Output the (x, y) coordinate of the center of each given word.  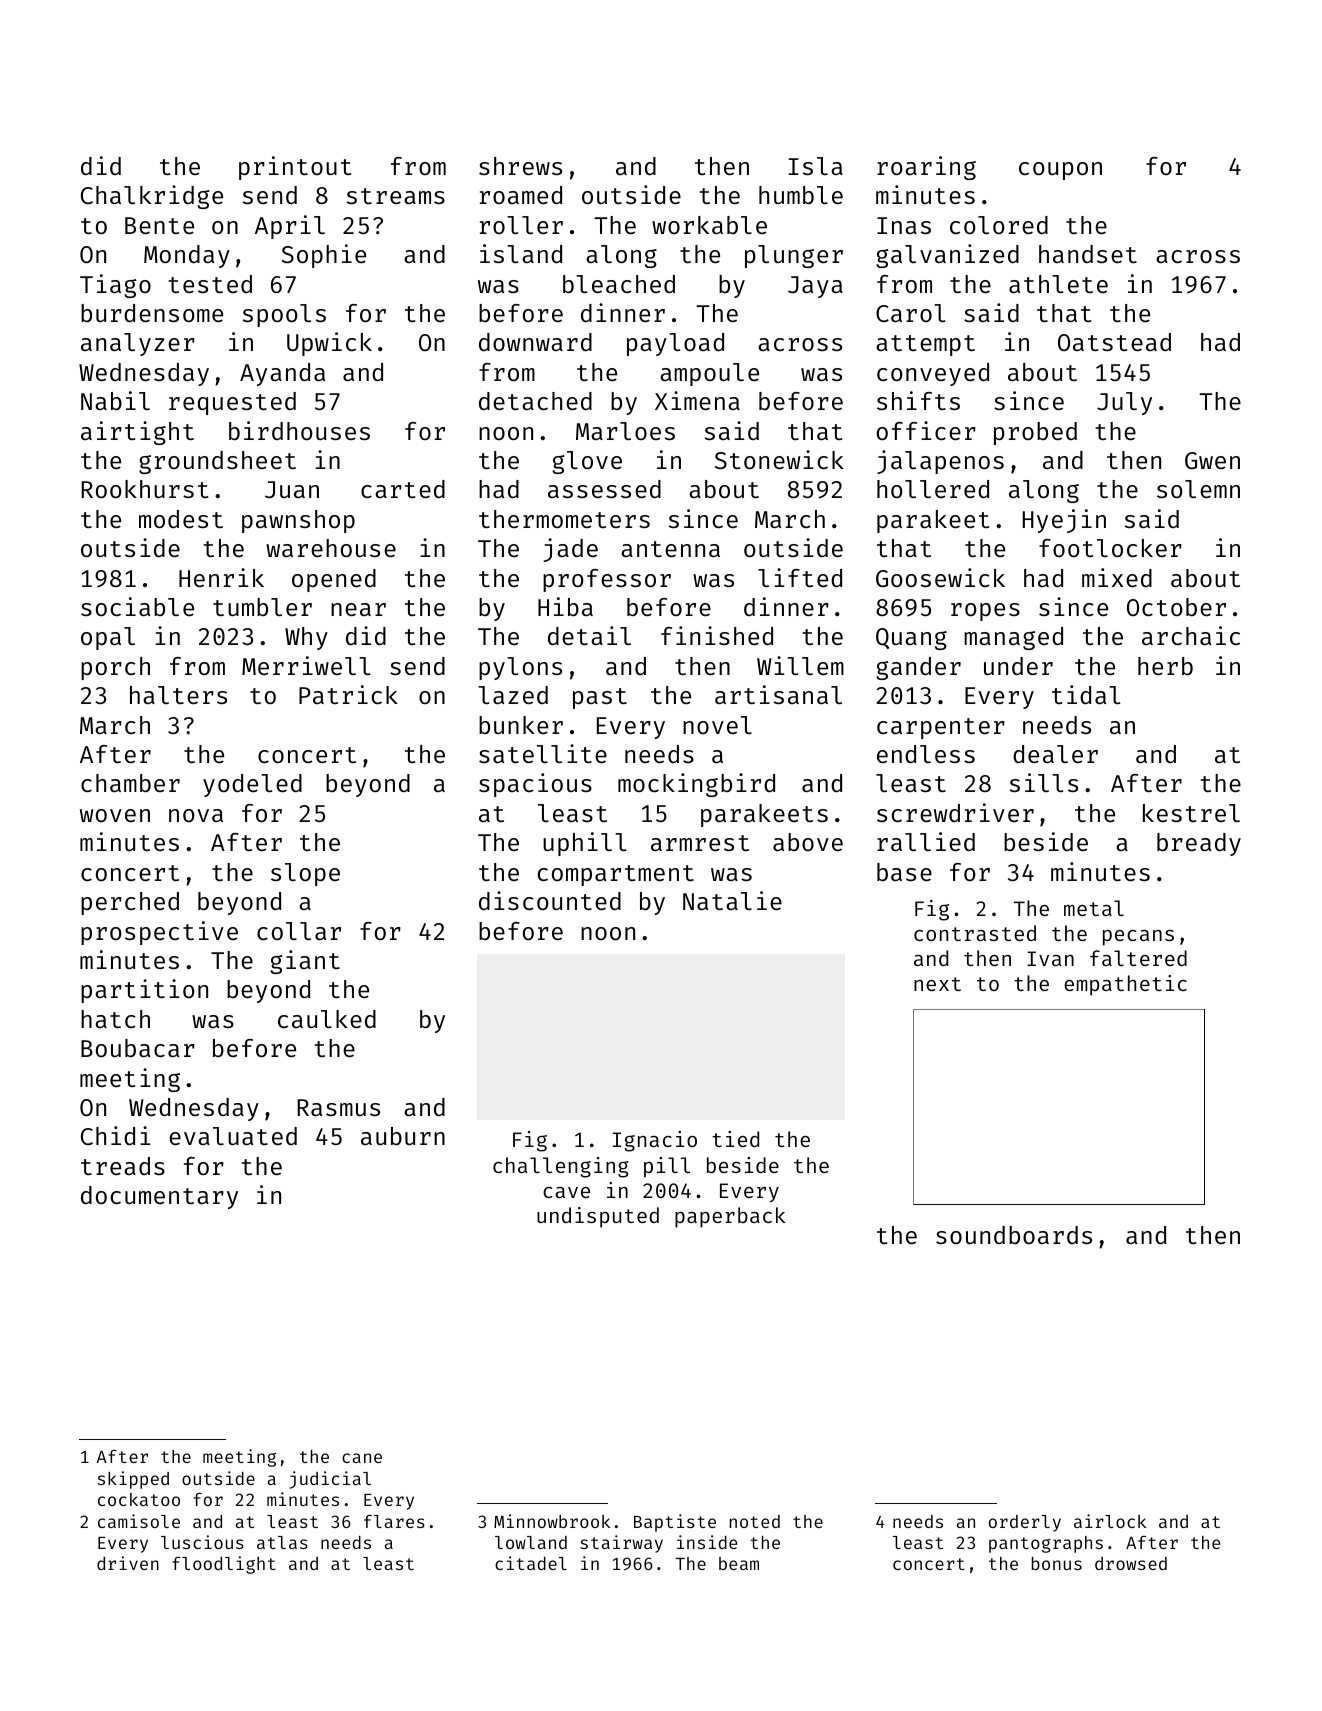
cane (362, 1458)
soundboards (1014, 1235)
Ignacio (655, 1141)
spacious (535, 785)
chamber (130, 783)
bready (1199, 844)
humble (801, 195)
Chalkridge (152, 197)
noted (755, 1521)
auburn (403, 1136)
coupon (1060, 171)
